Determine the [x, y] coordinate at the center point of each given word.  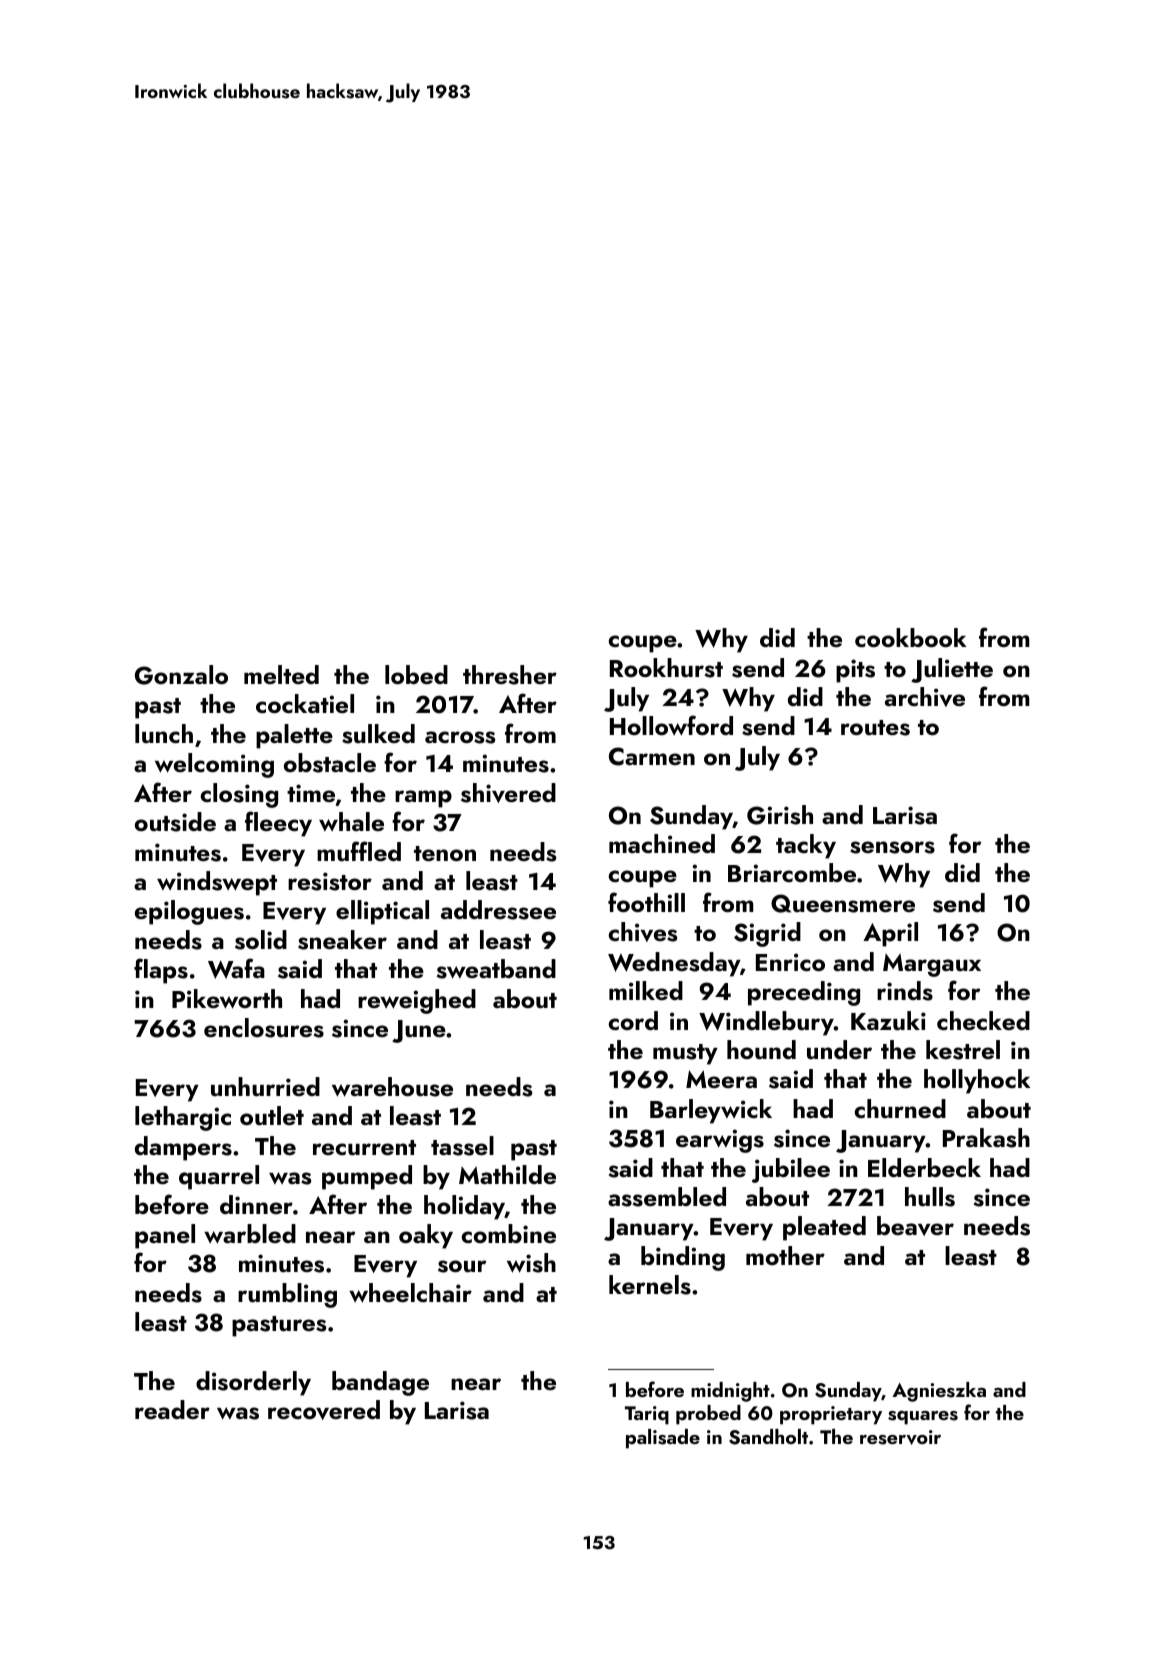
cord [633, 1020]
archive [925, 697]
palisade [663, 1439]
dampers [183, 1148]
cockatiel [305, 703]
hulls [930, 1197]
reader [172, 1409]
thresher [510, 675]
